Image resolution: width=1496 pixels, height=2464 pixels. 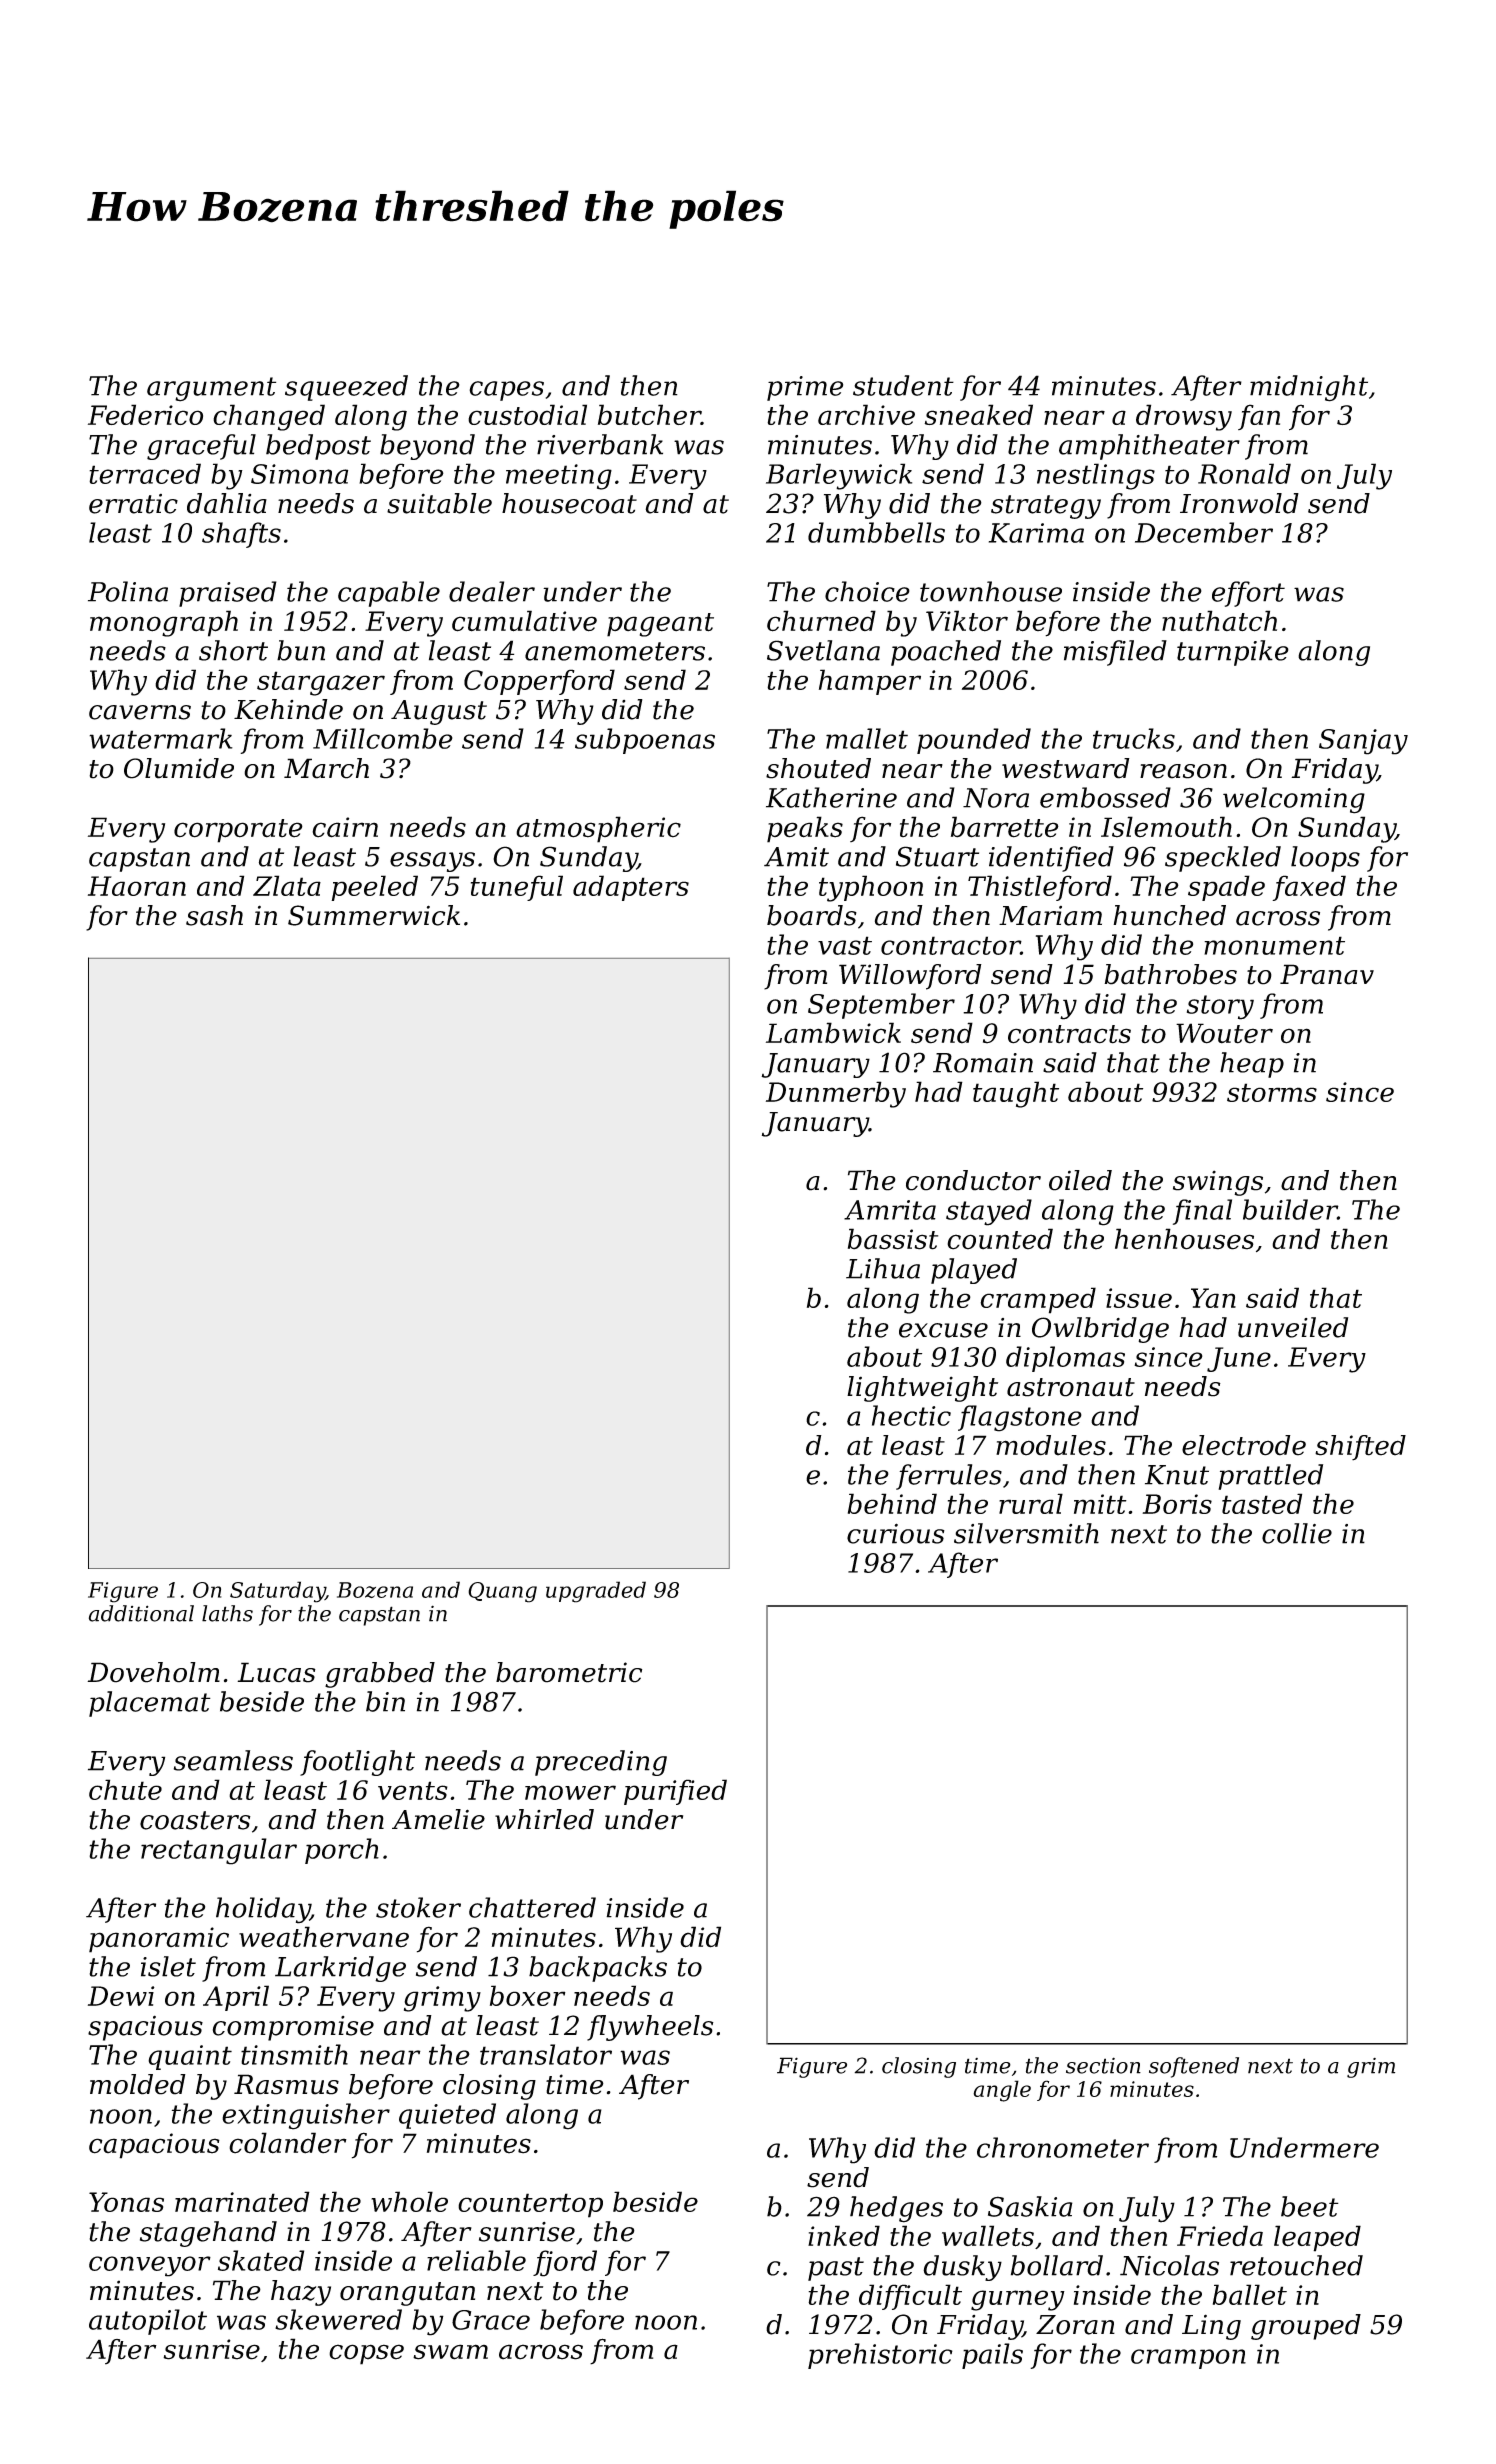 I want to click on short, so click(x=233, y=650).
